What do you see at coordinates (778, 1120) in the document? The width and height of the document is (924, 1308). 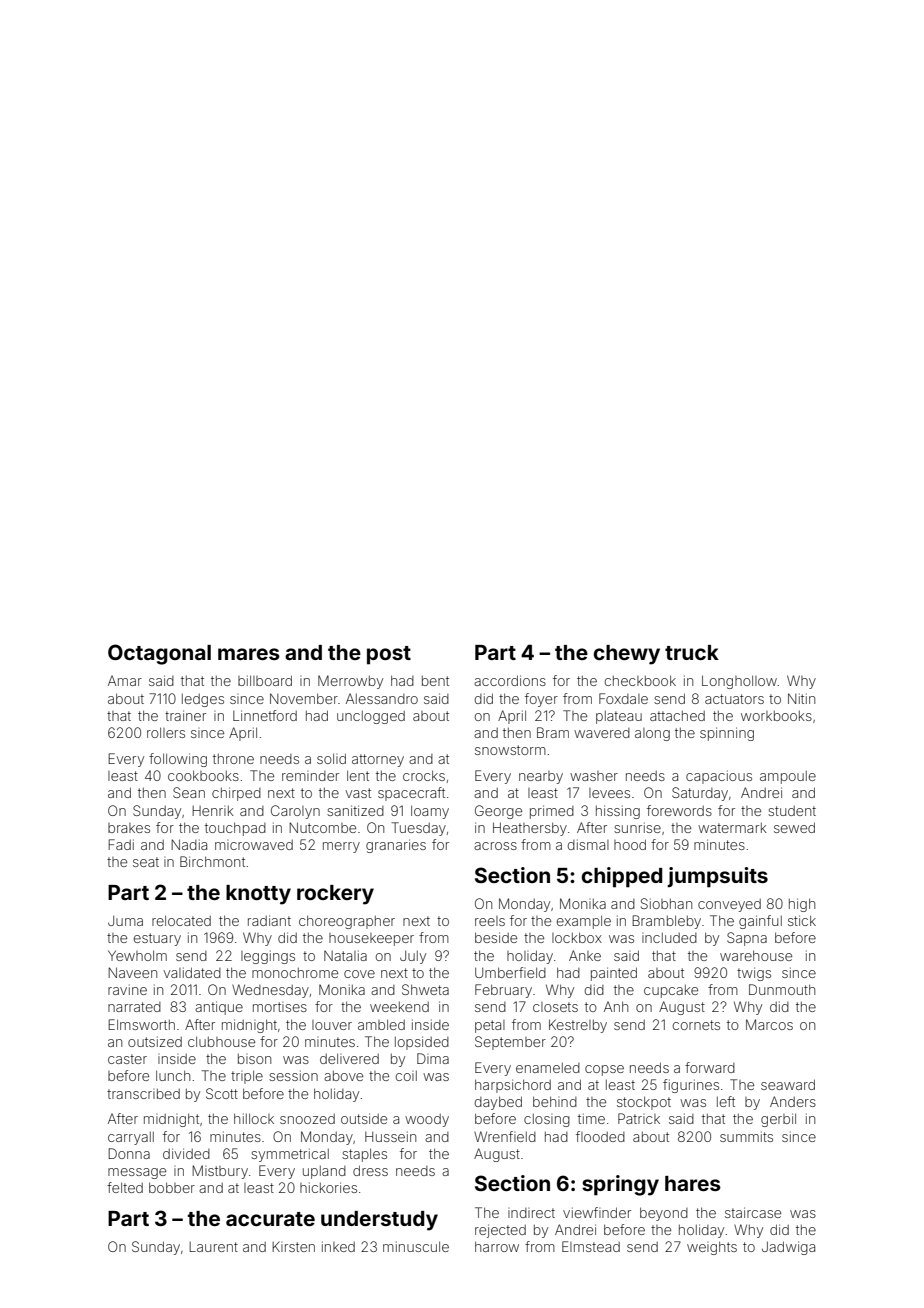 I see `gerbil` at bounding box center [778, 1120].
